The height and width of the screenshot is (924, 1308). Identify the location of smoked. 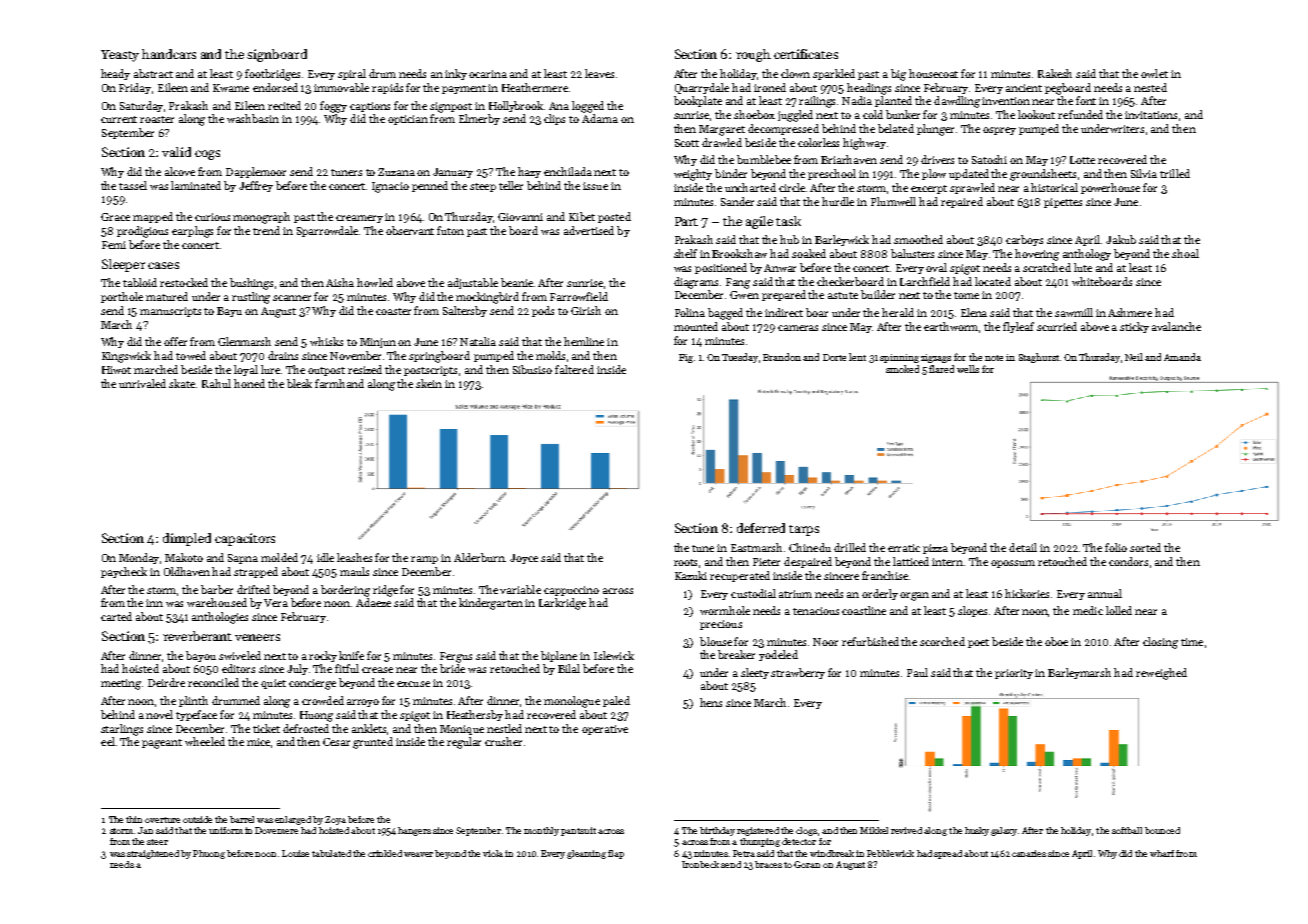
(902, 369).
